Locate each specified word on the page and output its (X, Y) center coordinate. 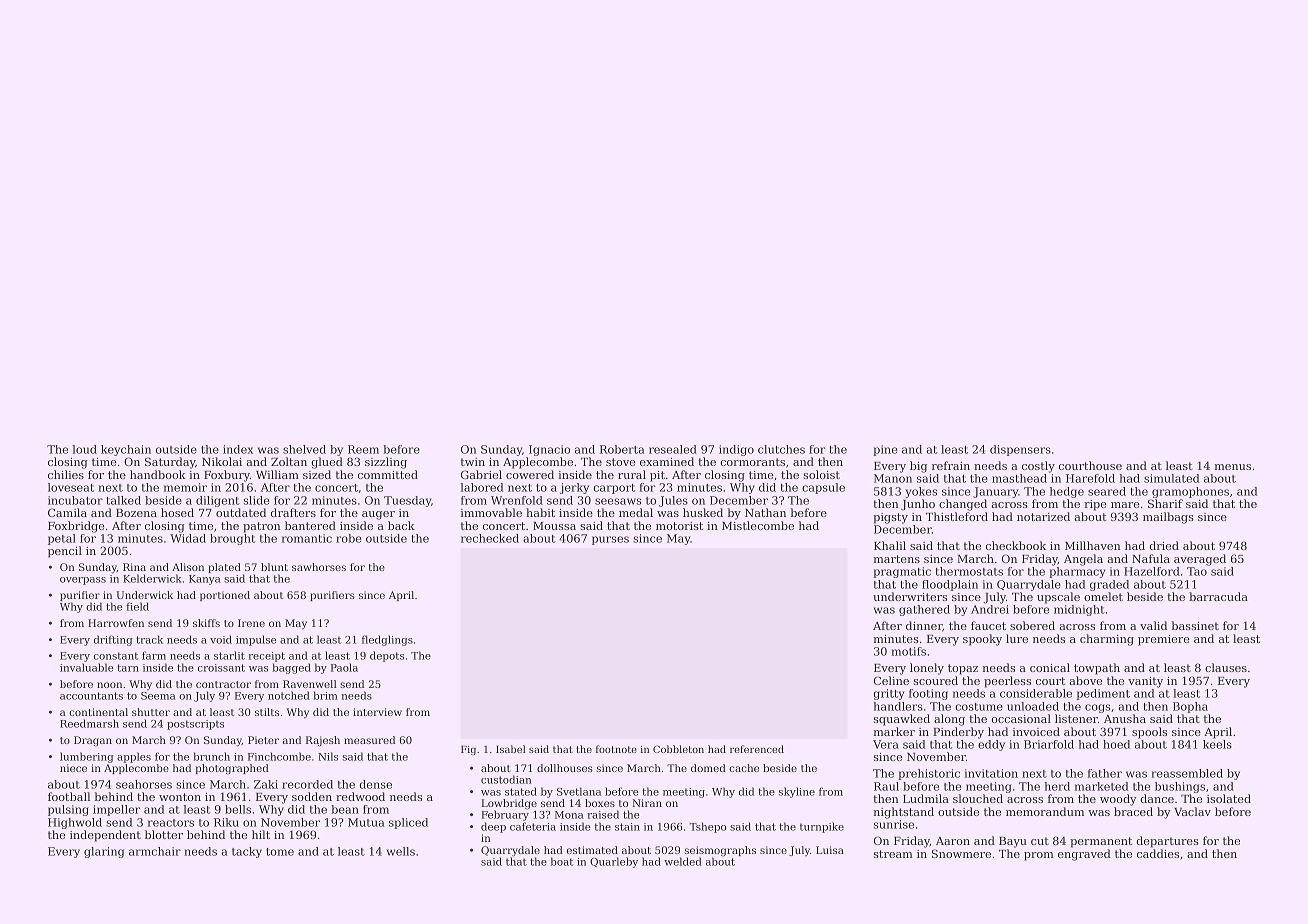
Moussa (554, 526)
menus (1232, 467)
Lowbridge (509, 804)
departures (1167, 842)
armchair (155, 851)
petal (62, 539)
